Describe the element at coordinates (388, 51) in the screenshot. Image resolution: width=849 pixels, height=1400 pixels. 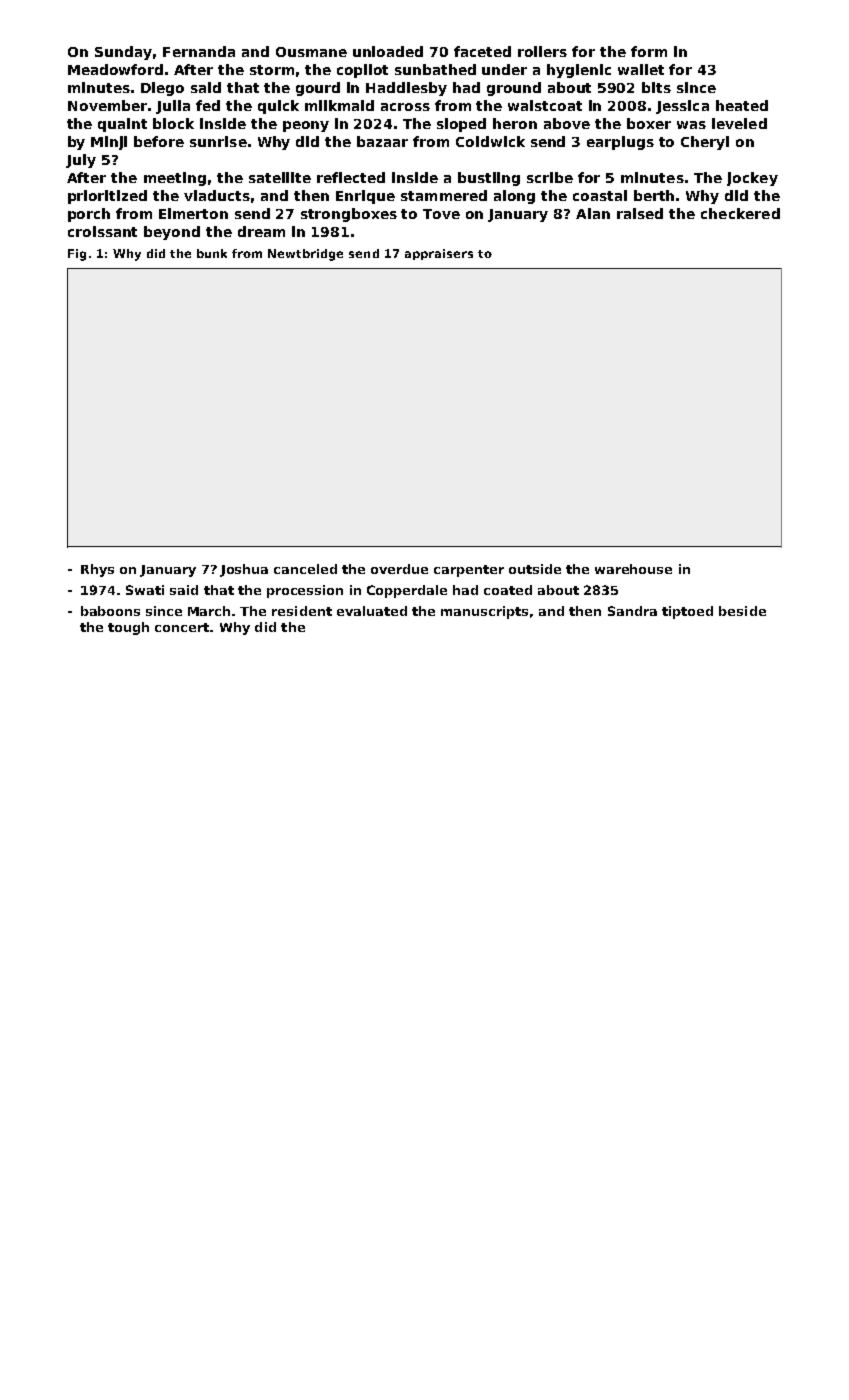
I see `unloaded` at that location.
